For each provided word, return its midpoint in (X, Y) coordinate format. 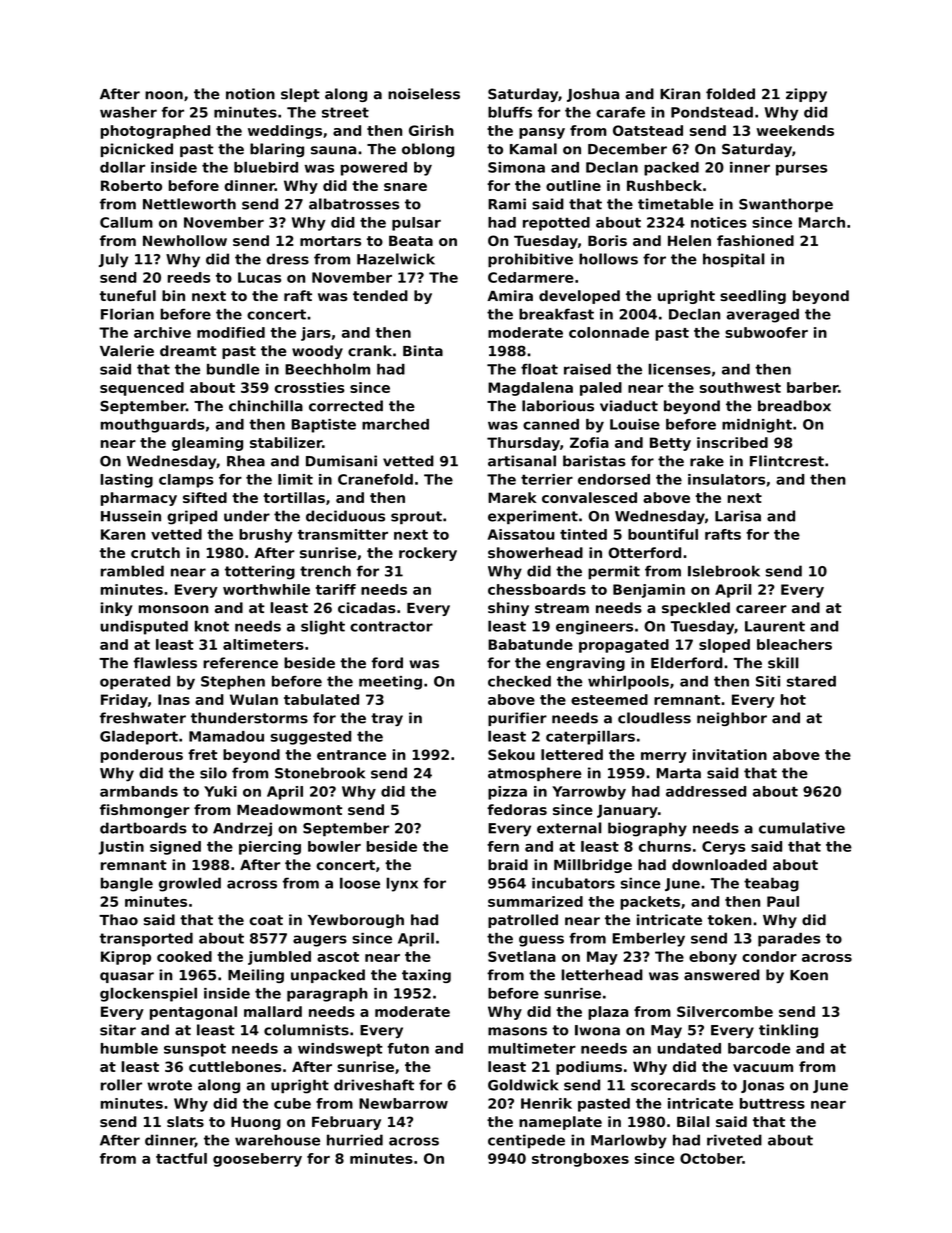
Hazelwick (396, 259)
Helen (689, 240)
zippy (806, 95)
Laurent (775, 626)
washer (128, 112)
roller (121, 1085)
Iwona (597, 1030)
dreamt (188, 351)
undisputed (144, 627)
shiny (508, 609)
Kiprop (126, 958)
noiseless (424, 94)
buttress (772, 1103)
